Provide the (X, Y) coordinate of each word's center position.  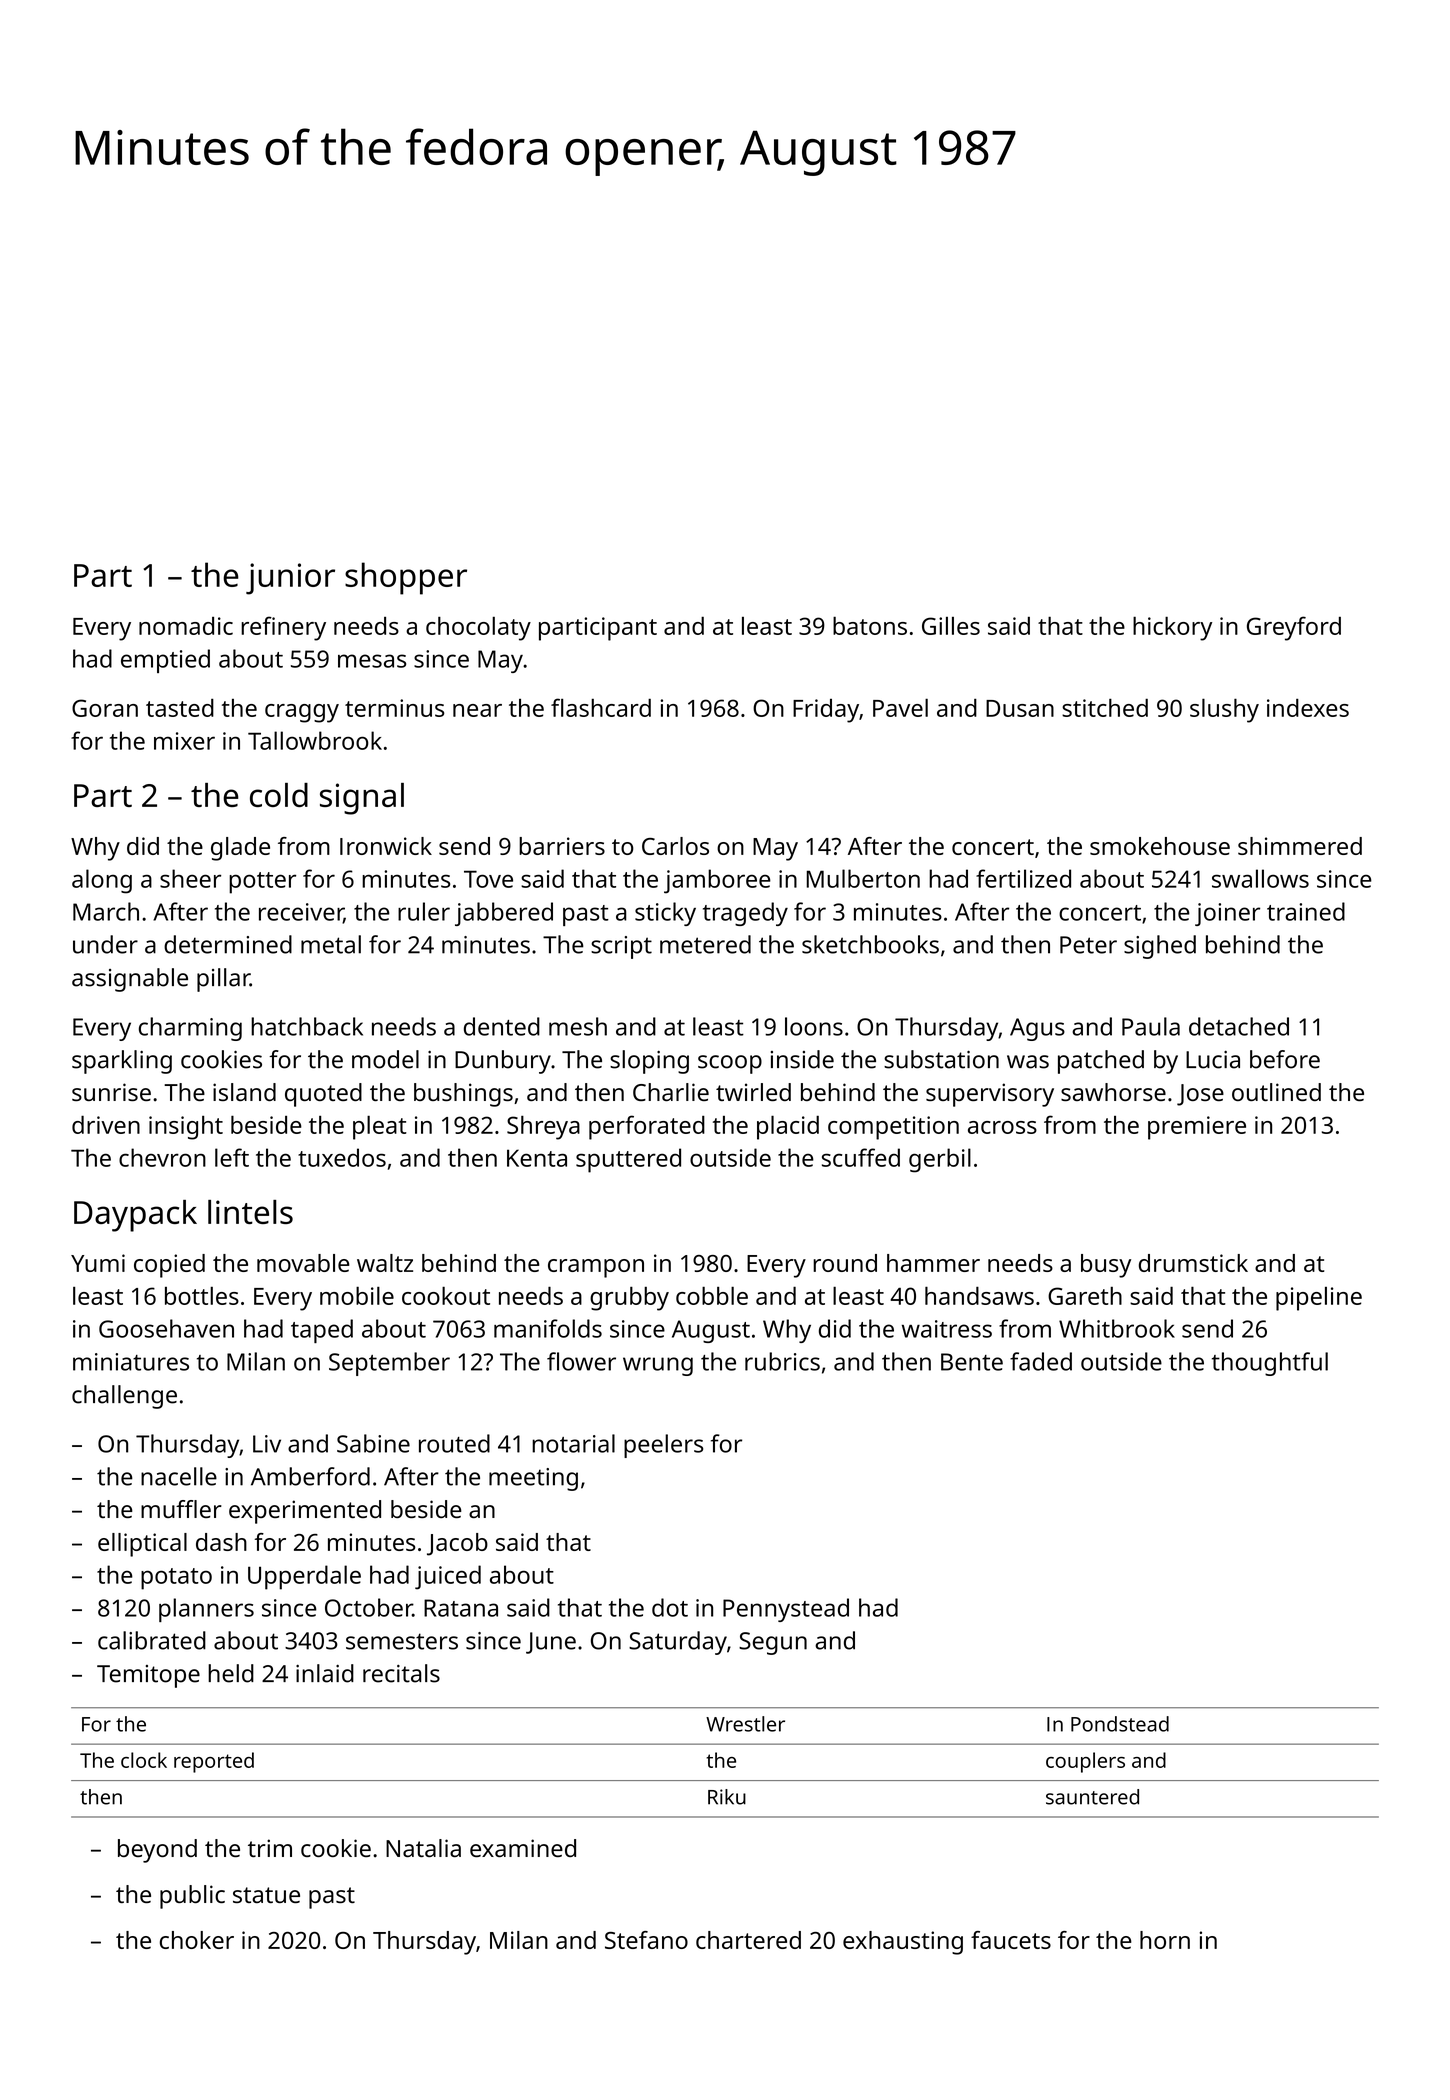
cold (279, 795)
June (551, 1643)
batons (870, 626)
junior (290, 579)
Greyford (1294, 628)
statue (266, 1895)
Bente (972, 1362)
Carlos (675, 846)
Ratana (461, 1608)
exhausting (903, 1943)
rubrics (782, 1361)
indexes (1308, 708)
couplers (1085, 1762)
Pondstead (1120, 1724)
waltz (385, 1263)
